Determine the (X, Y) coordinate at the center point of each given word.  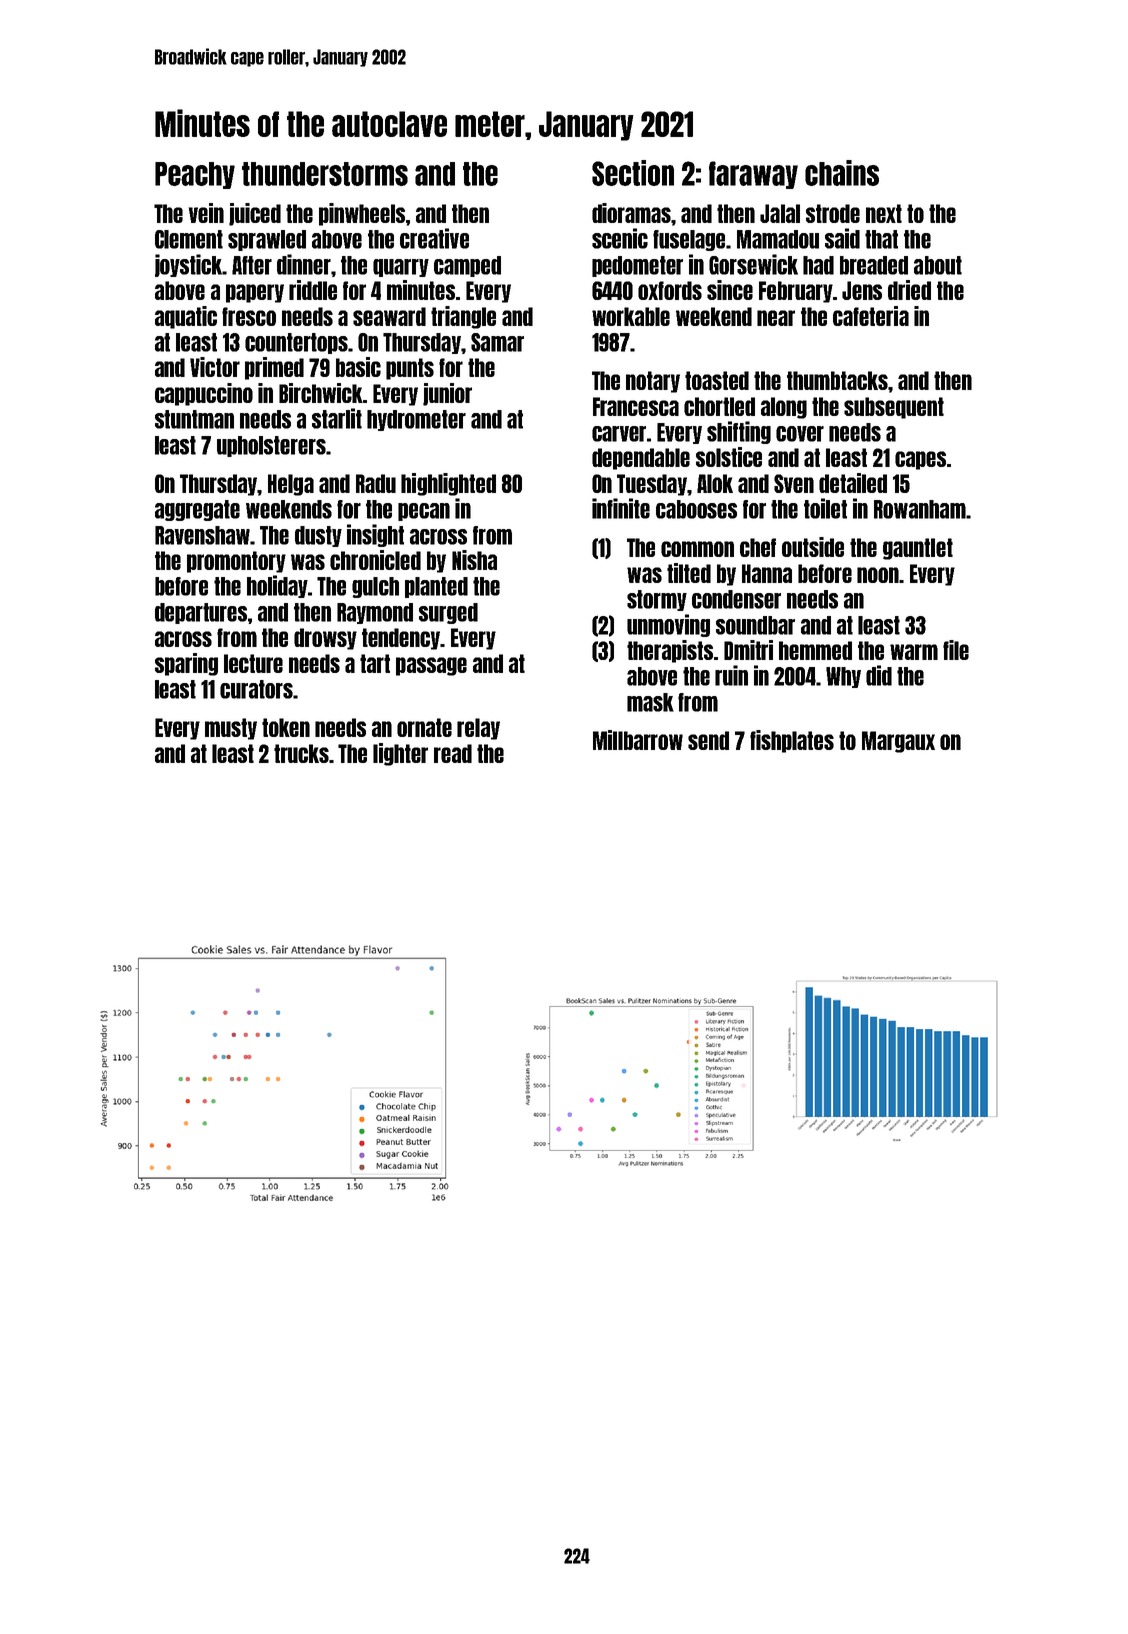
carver (619, 434)
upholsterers (271, 446)
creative (434, 238)
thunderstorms (325, 174)
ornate (424, 727)
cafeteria (871, 316)
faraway (753, 175)
